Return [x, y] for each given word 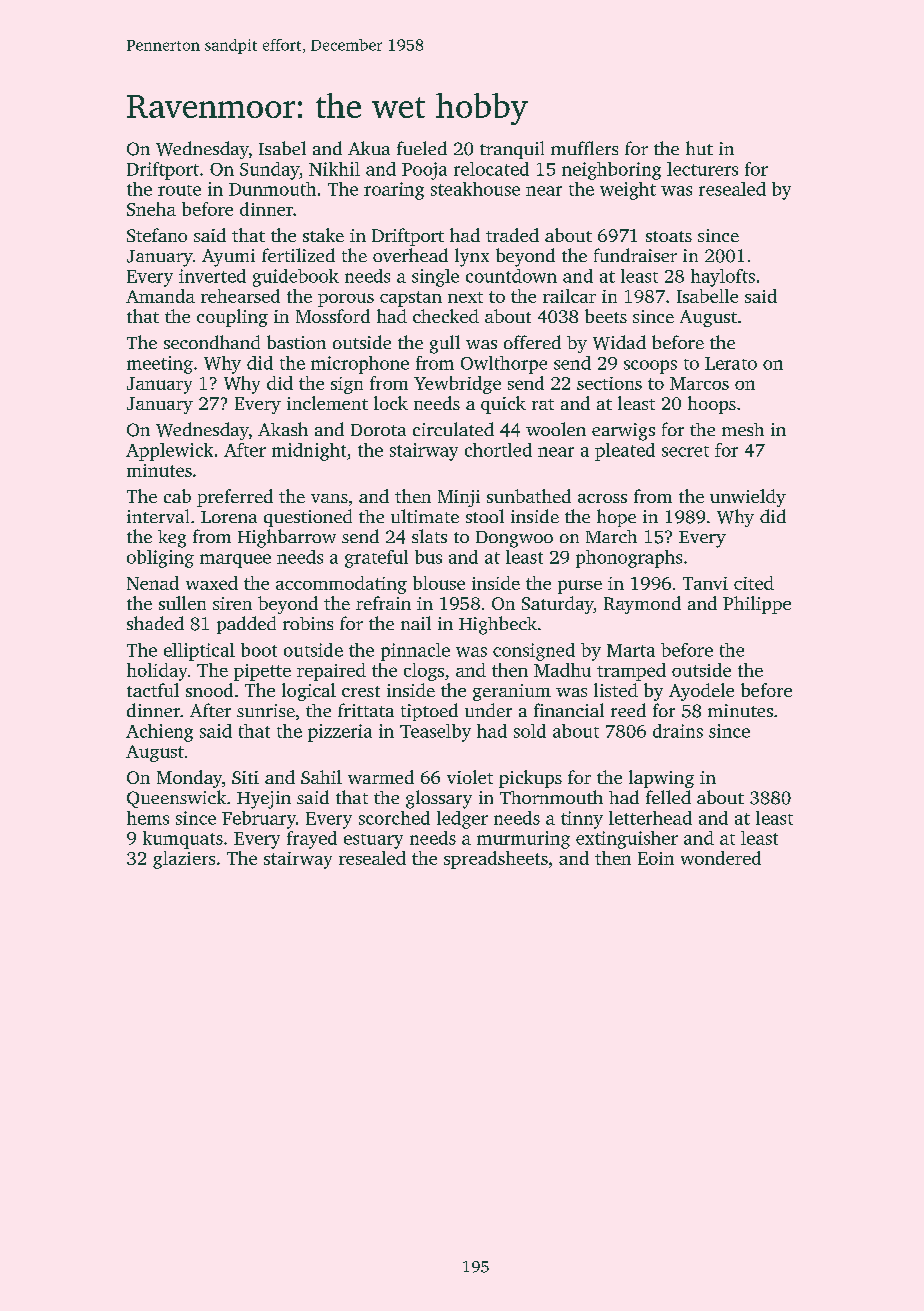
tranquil [512, 150]
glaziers [184, 860]
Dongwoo [514, 539]
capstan [411, 299]
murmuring [523, 840]
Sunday [269, 171]
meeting [160, 365]
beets [606, 316]
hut [699, 148]
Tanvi [705, 583]
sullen [182, 603]
